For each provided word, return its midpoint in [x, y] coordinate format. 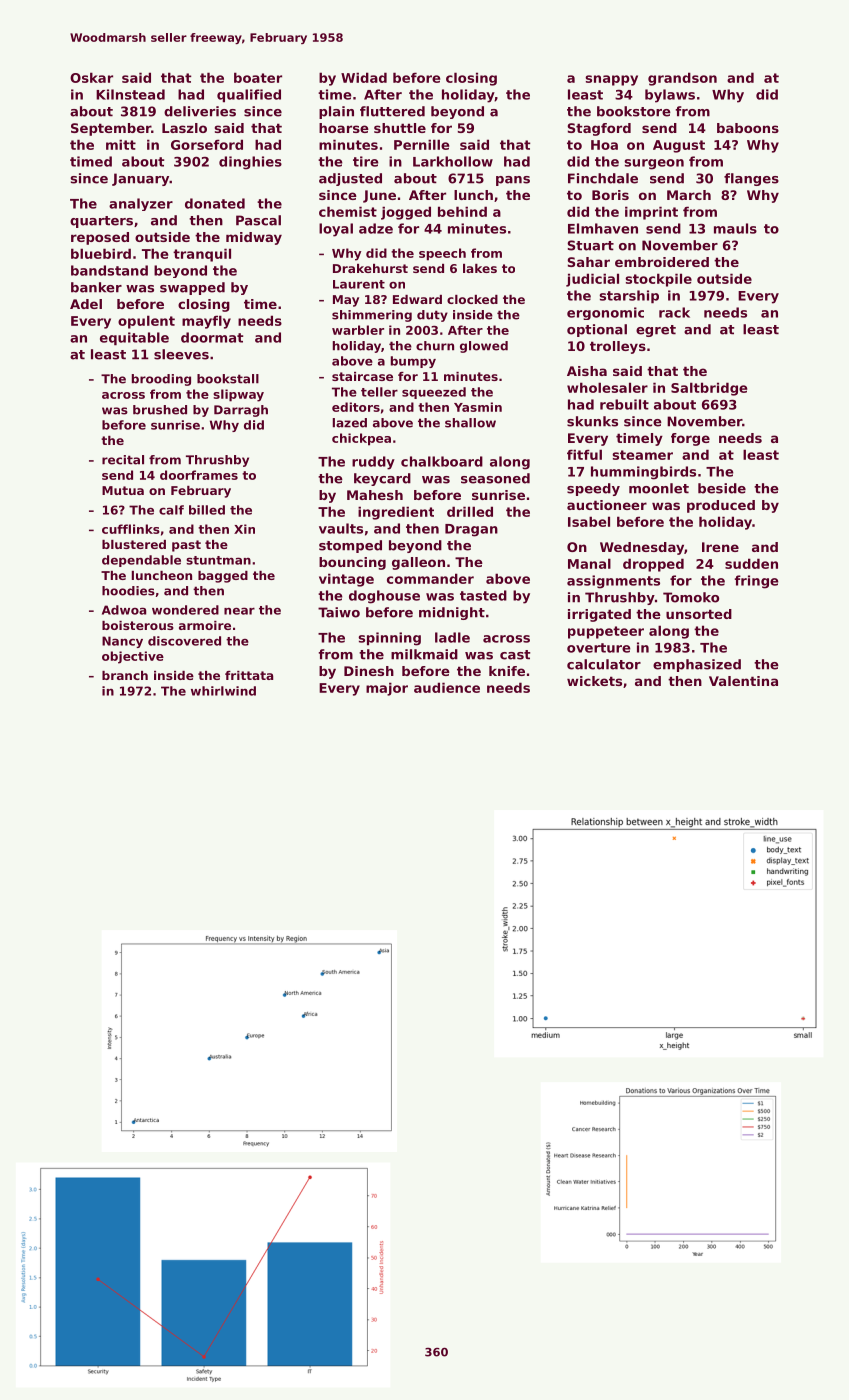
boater [258, 77]
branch [125, 675]
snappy [611, 80]
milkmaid [424, 654]
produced [721, 506]
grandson [682, 79]
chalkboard [442, 461]
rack [674, 312]
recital [123, 460]
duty [432, 316]
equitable [134, 339]
